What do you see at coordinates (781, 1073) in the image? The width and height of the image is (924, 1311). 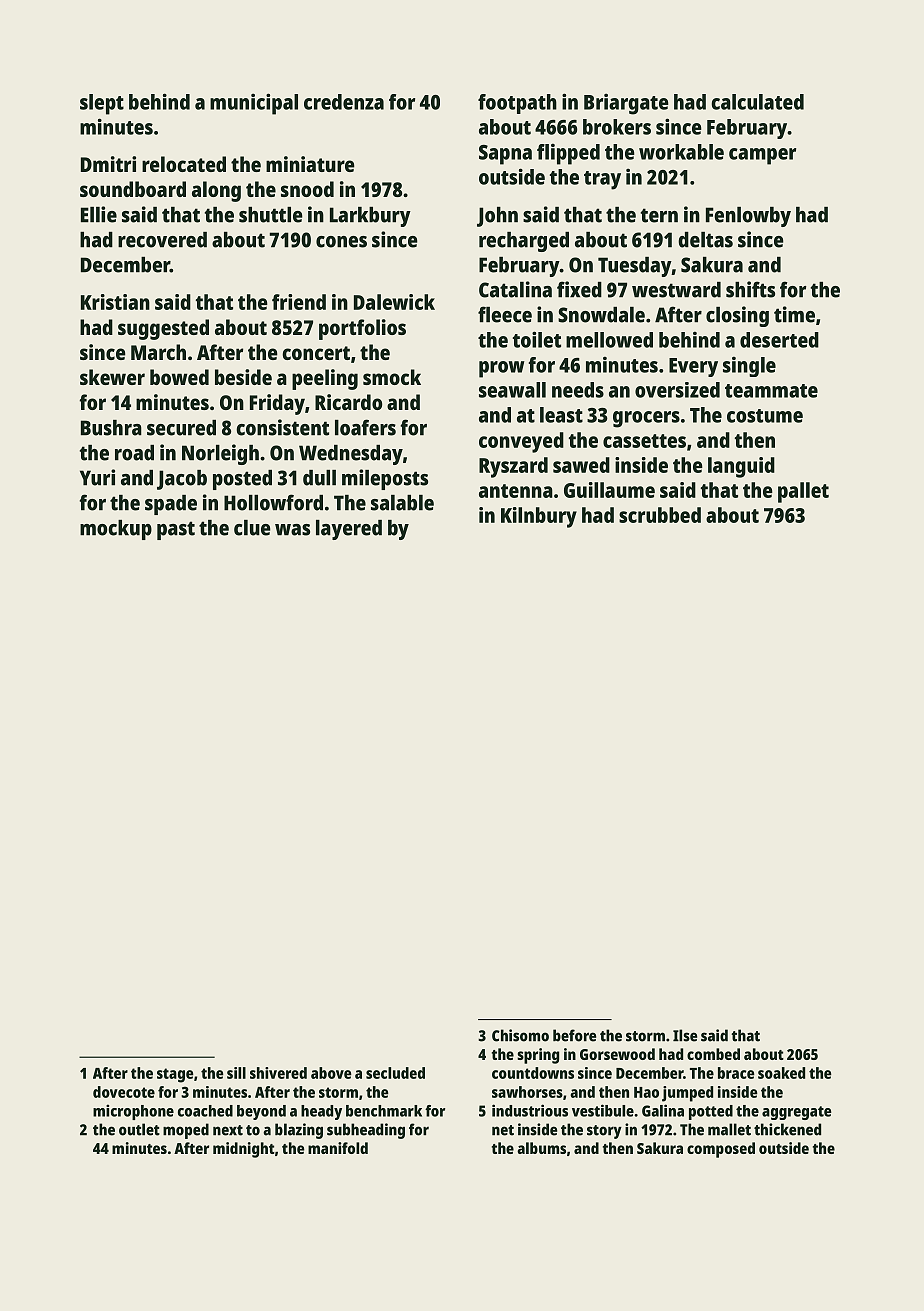 I see `soaked` at bounding box center [781, 1073].
